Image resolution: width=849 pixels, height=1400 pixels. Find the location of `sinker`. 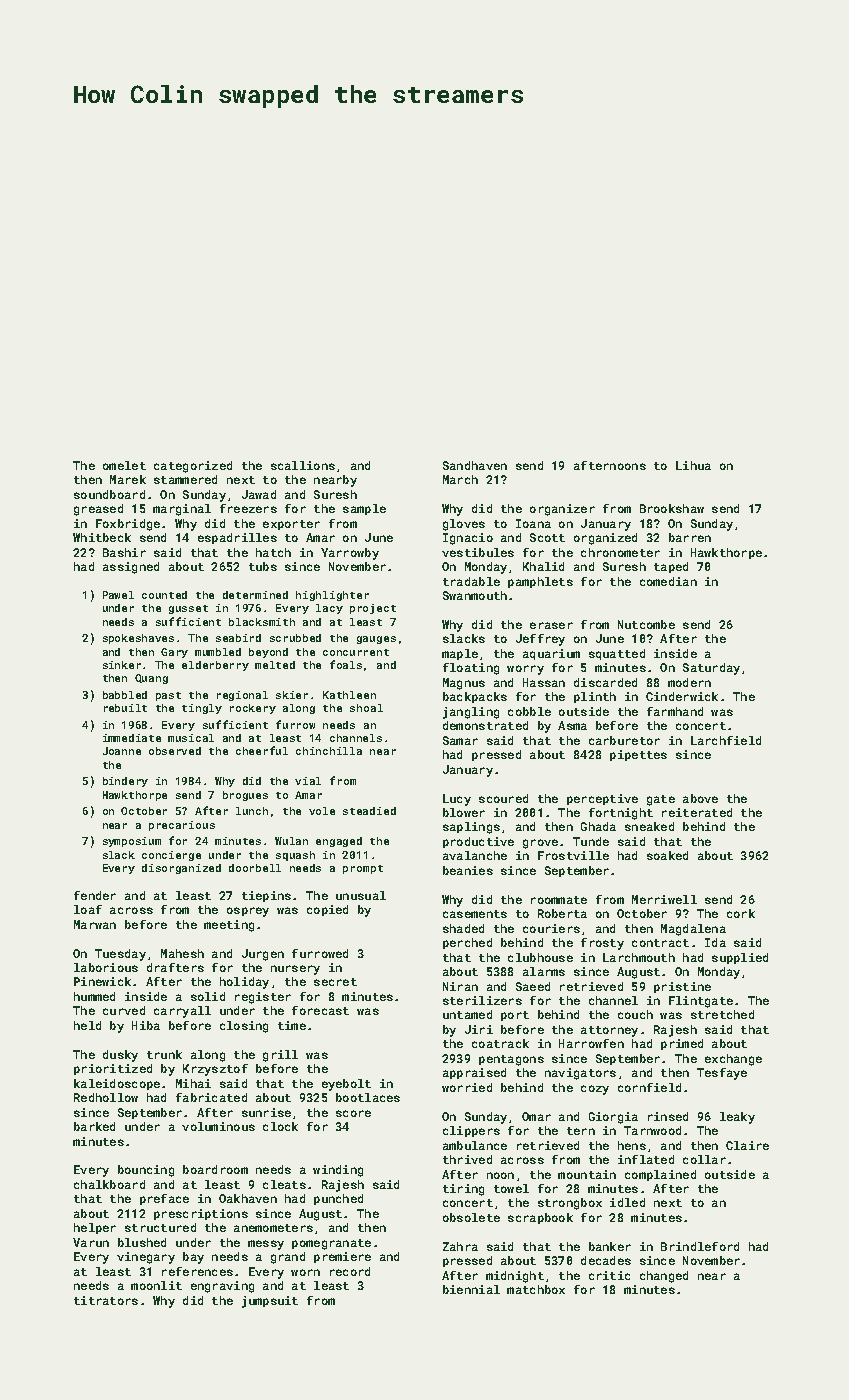

sinker is located at coordinates (122, 665).
